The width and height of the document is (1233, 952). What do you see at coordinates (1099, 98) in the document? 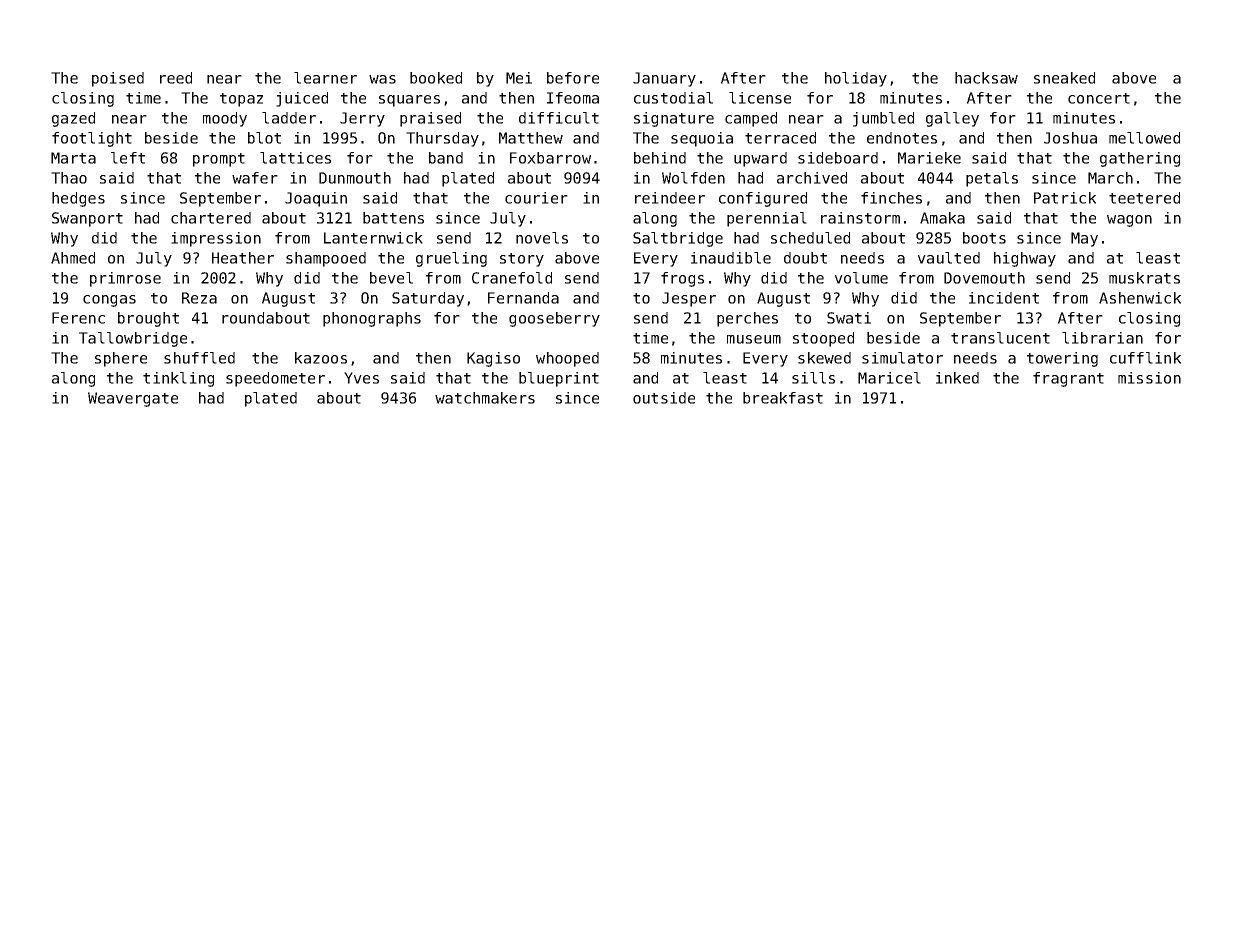
I see `concert` at bounding box center [1099, 98].
